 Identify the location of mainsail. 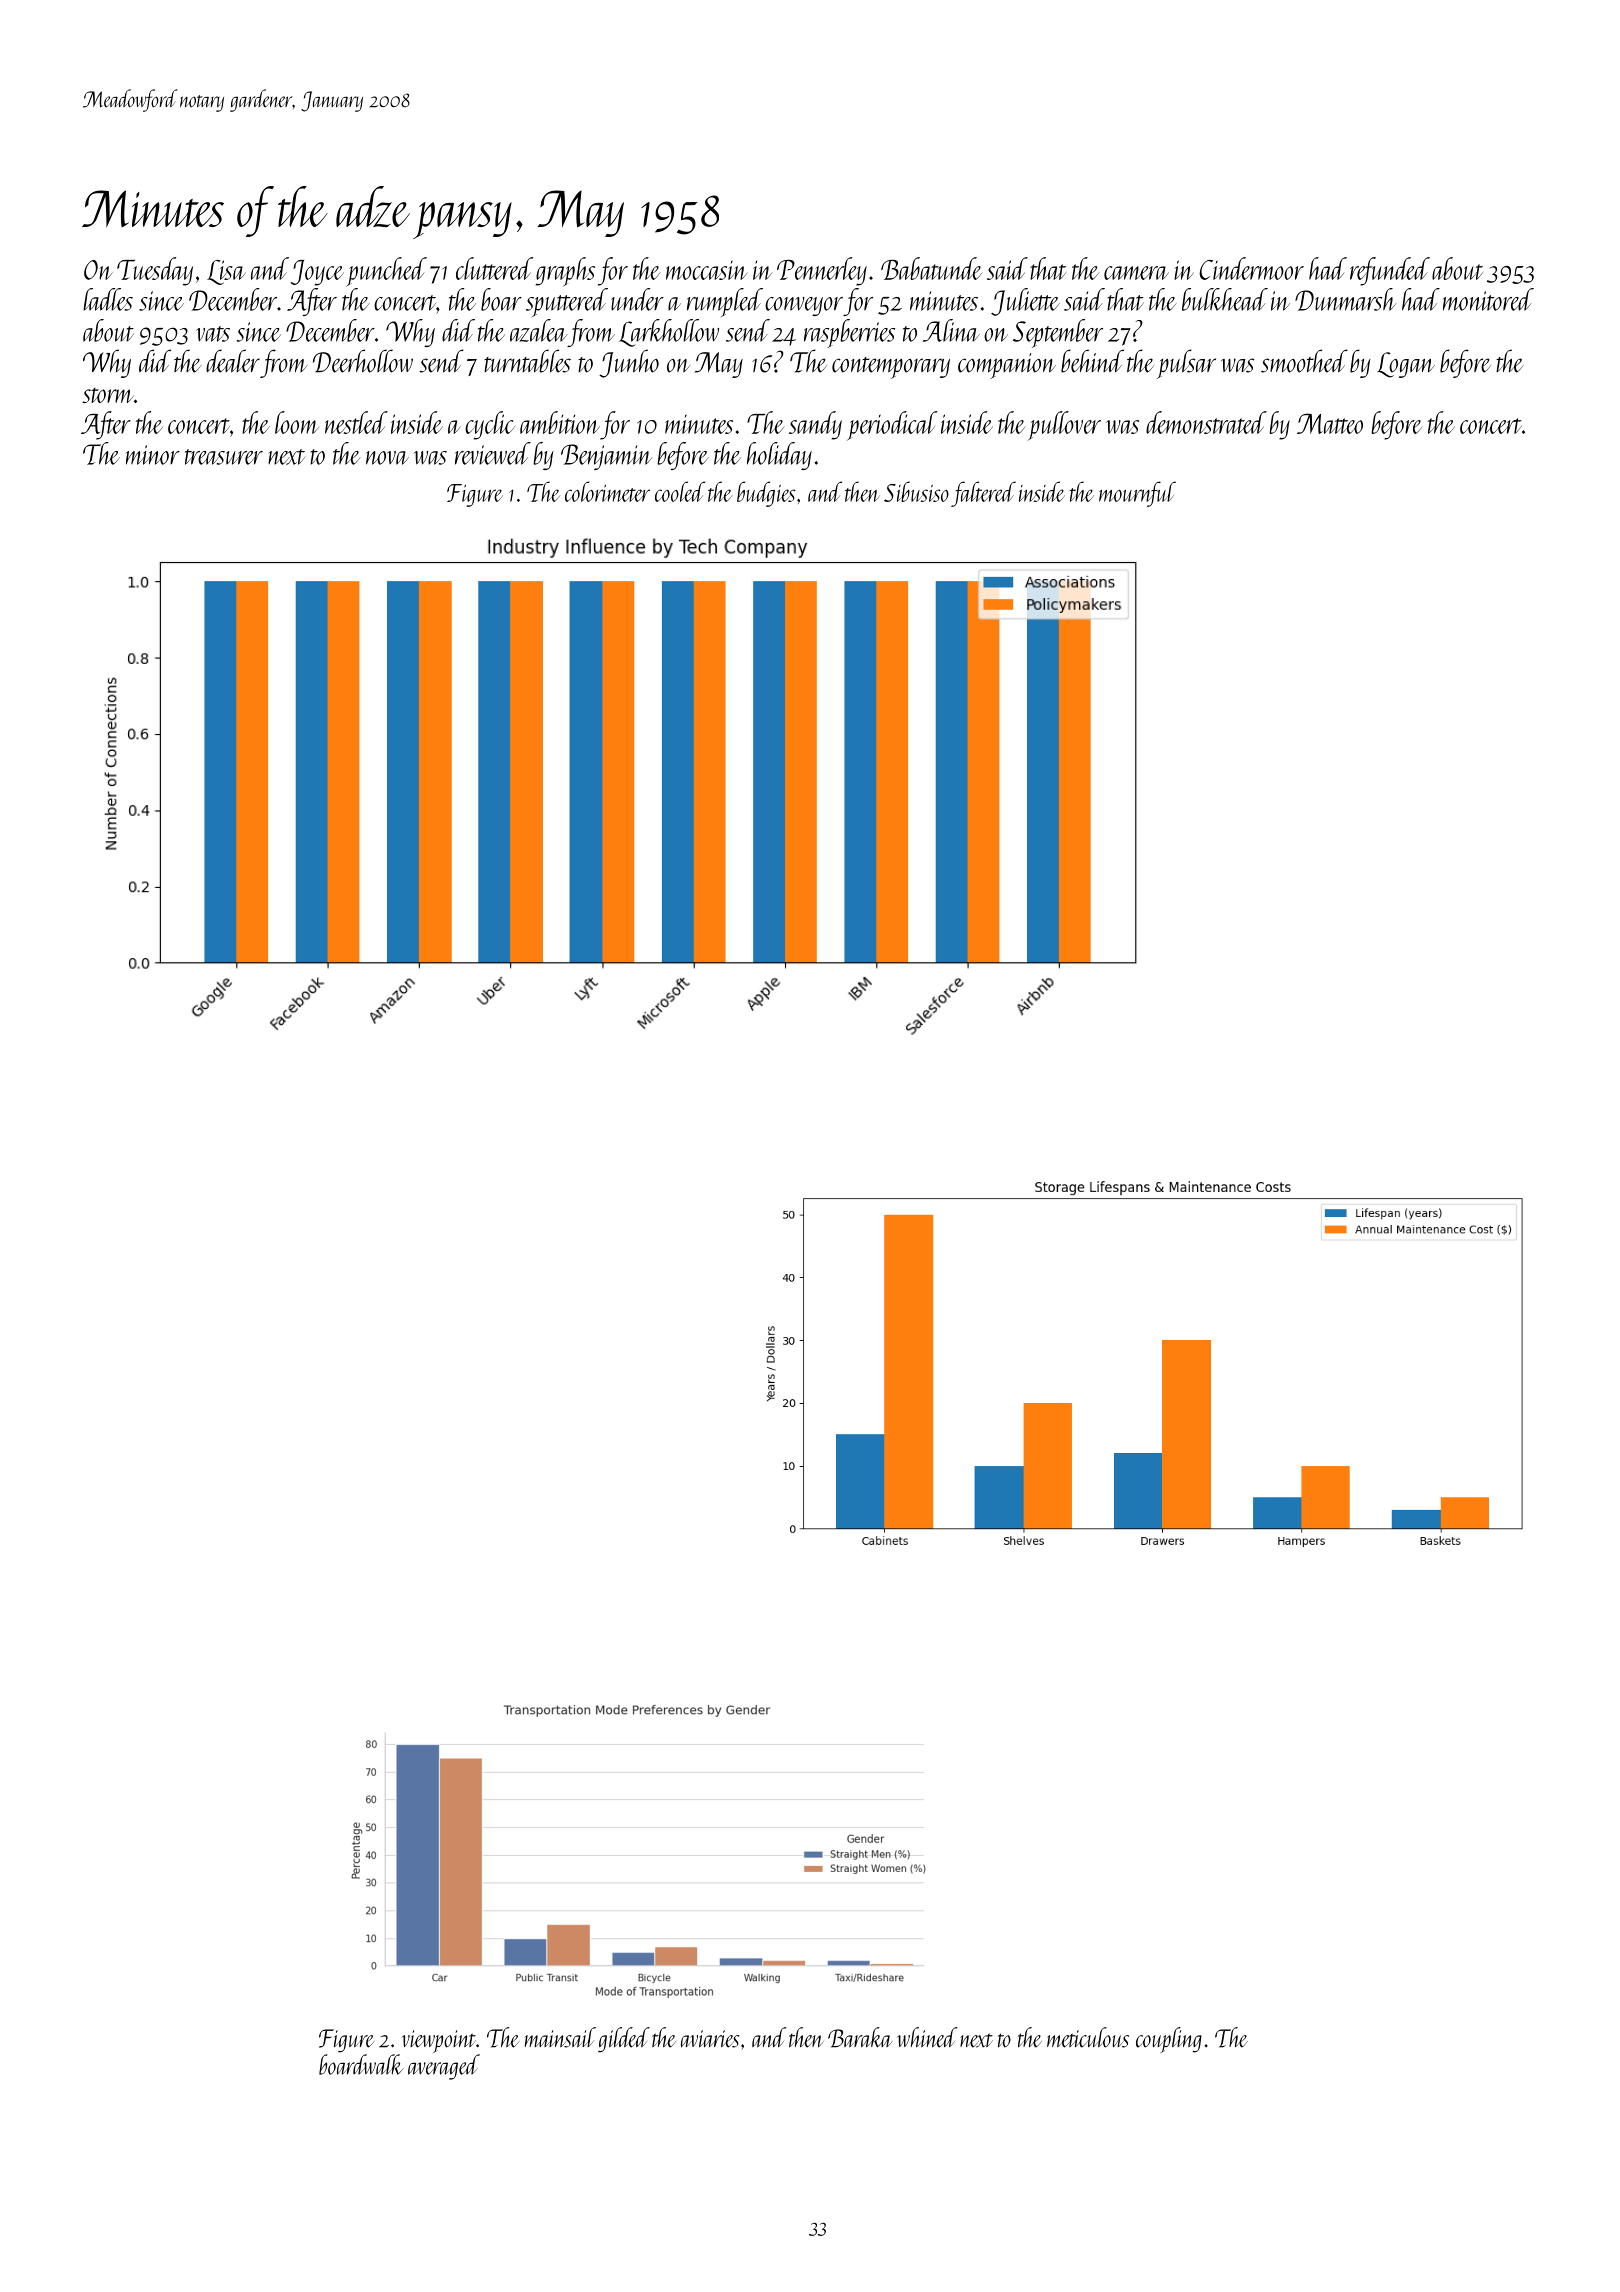
(560, 2037).
